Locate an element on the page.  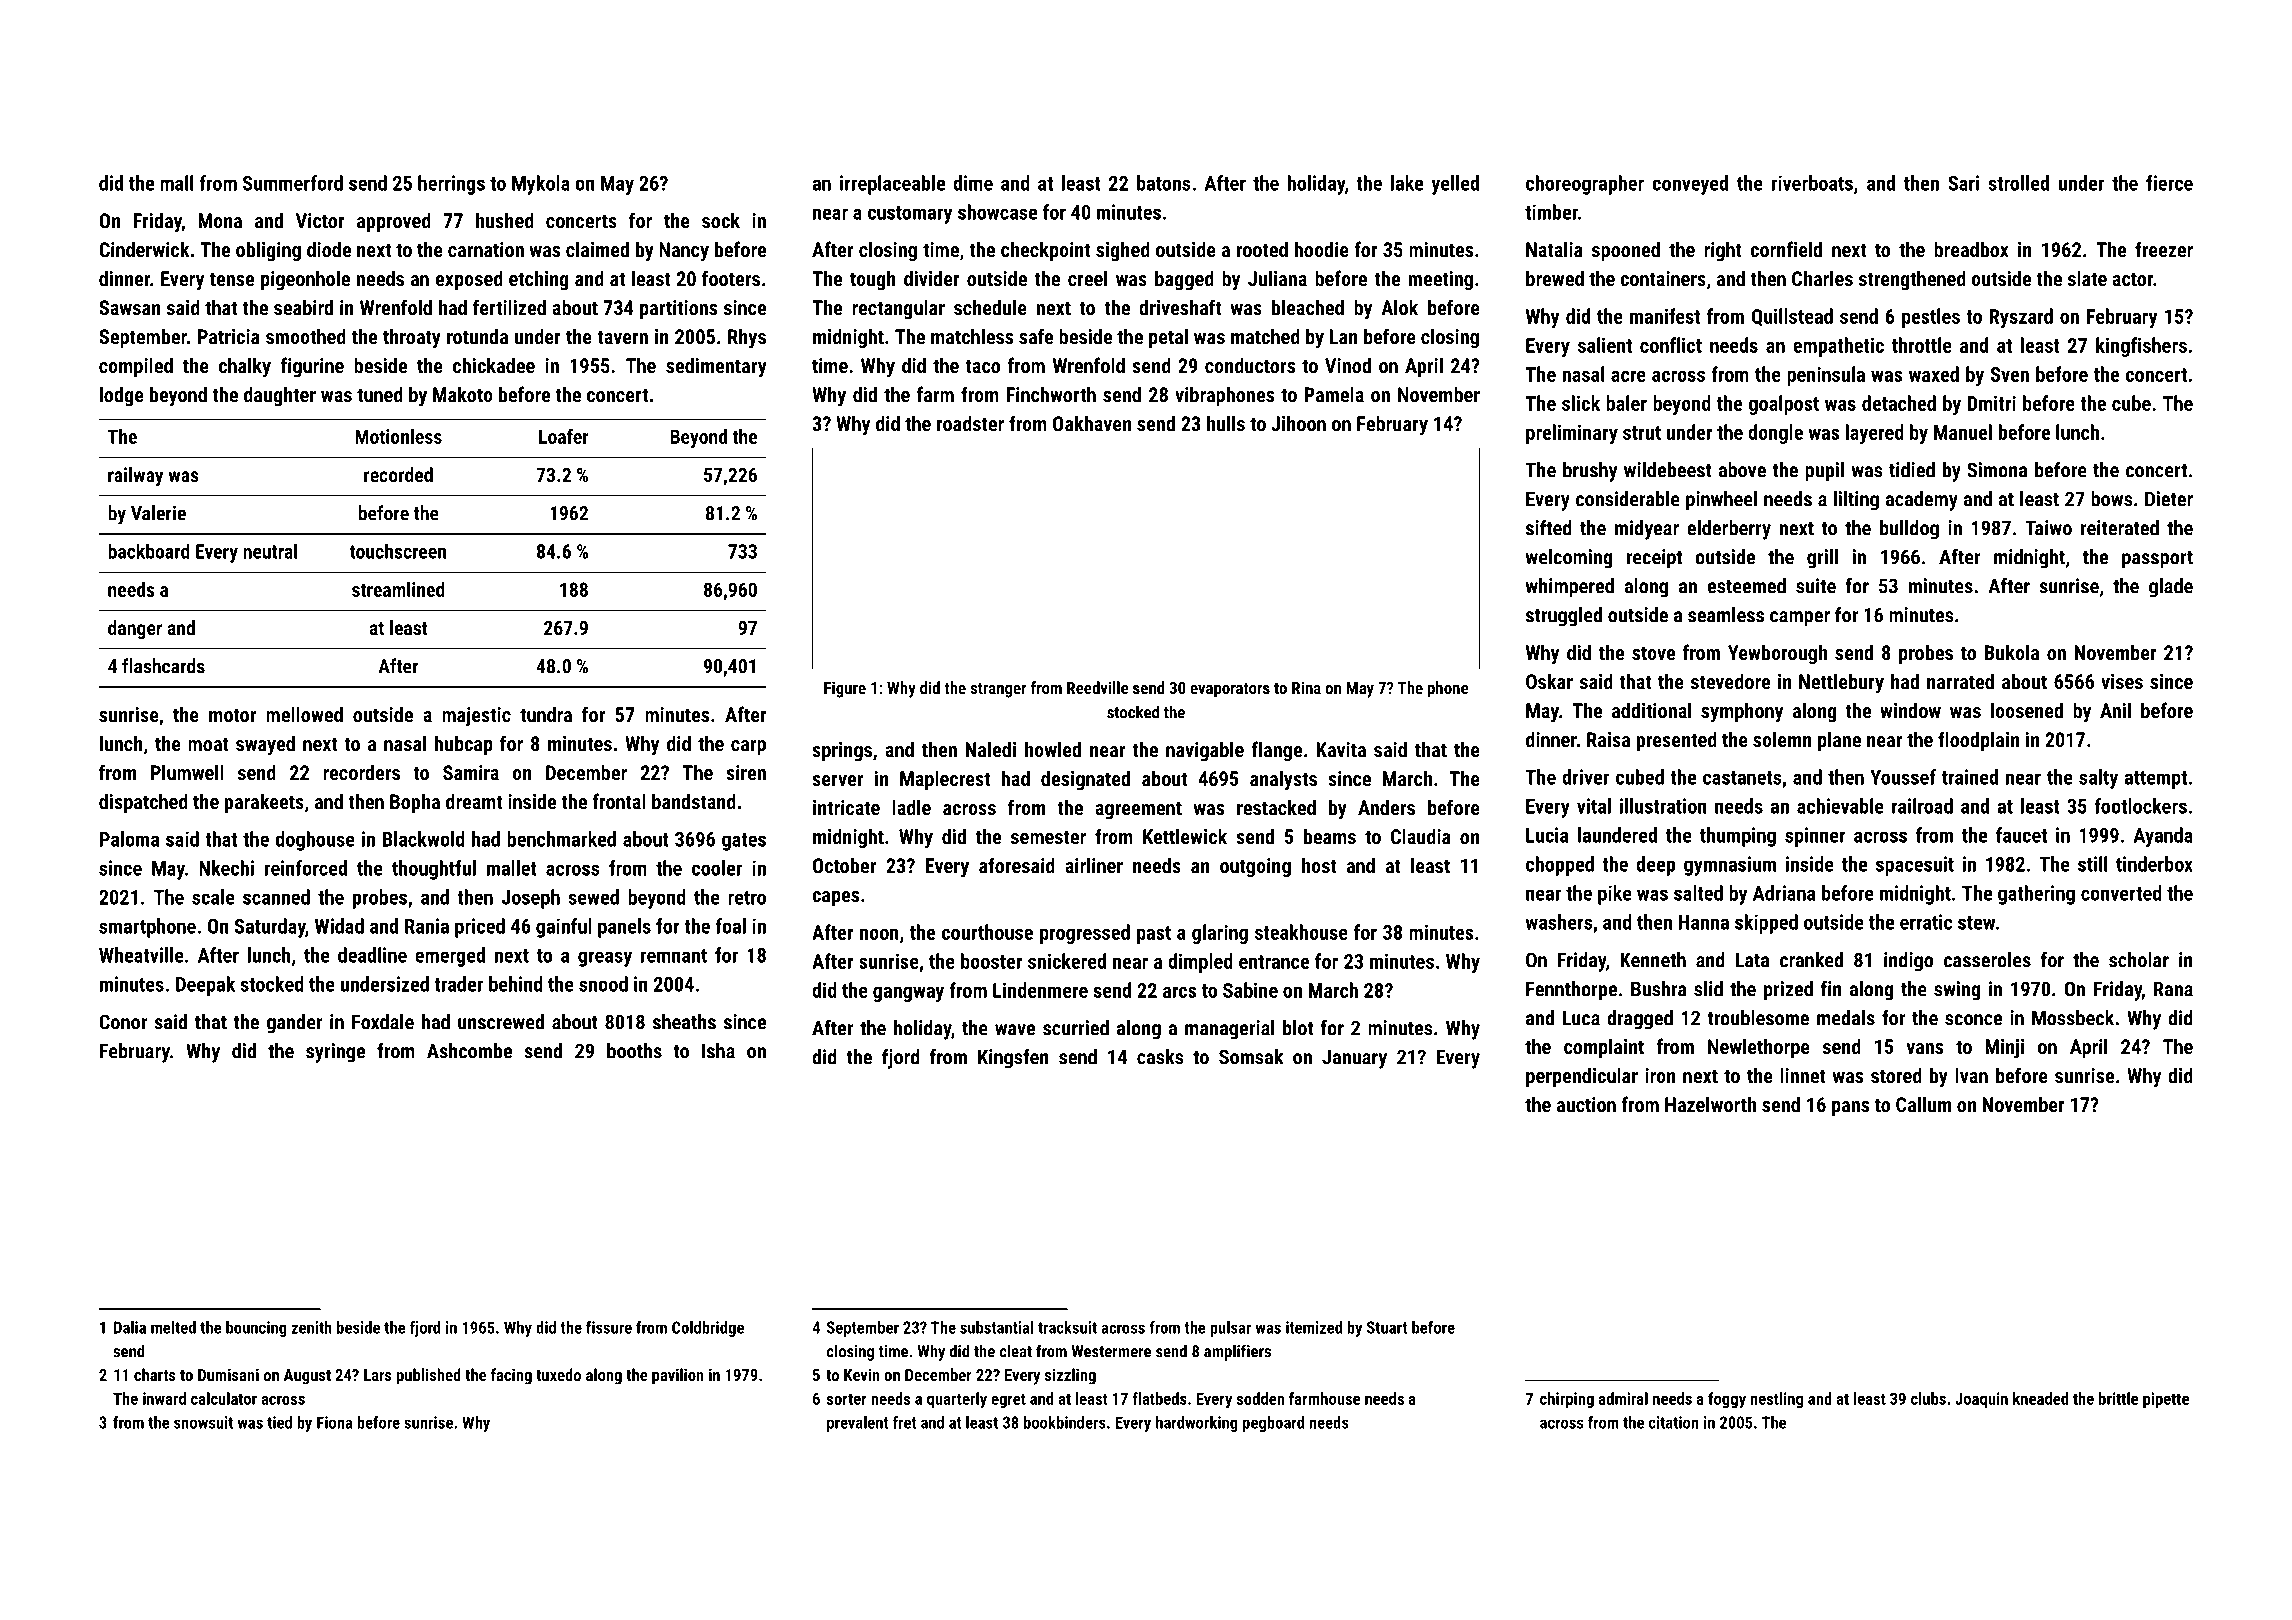
choreographer is located at coordinates (1585, 185).
